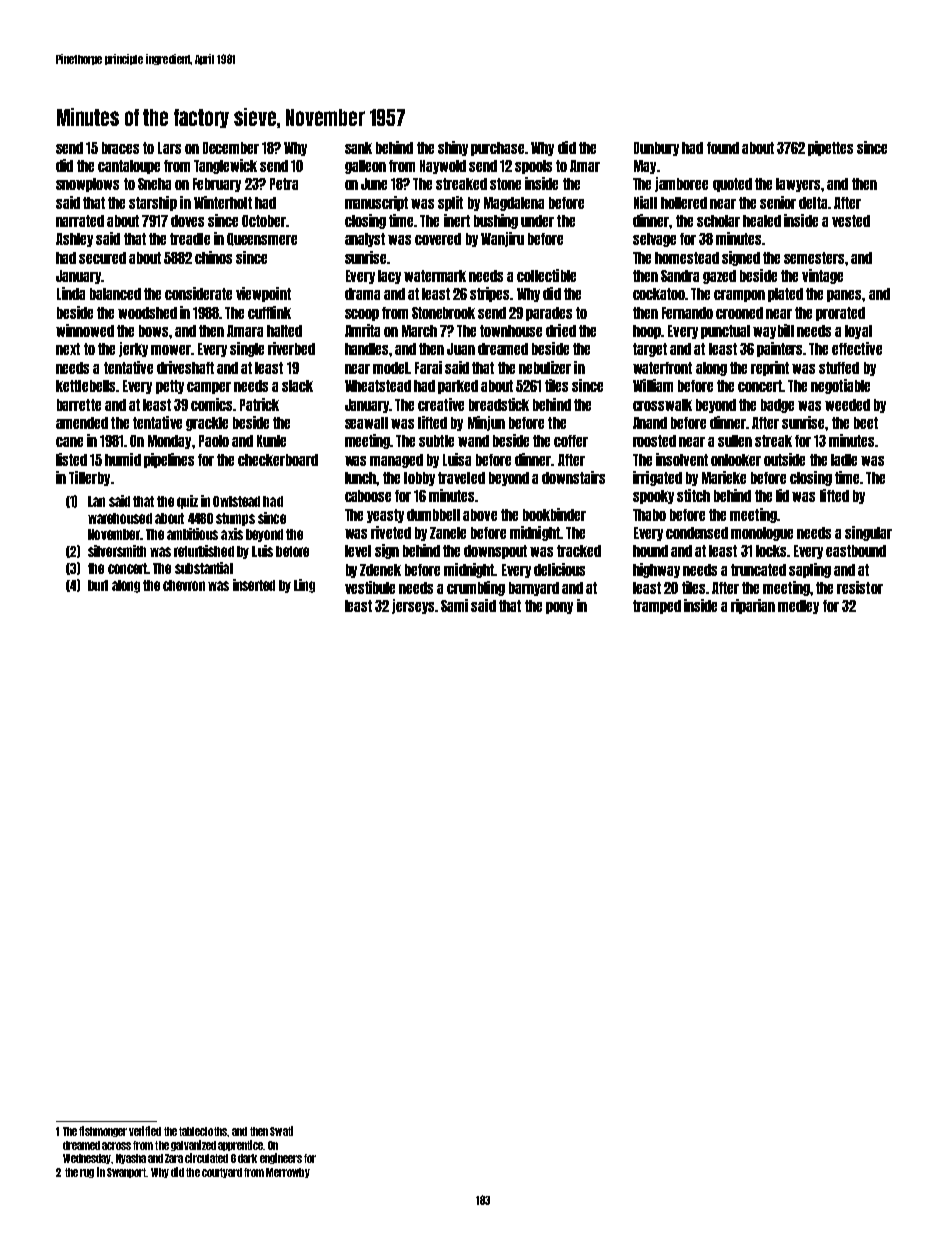 This image has width=952, height=1233. What do you see at coordinates (497, 149) in the image?
I see `purchase` at bounding box center [497, 149].
